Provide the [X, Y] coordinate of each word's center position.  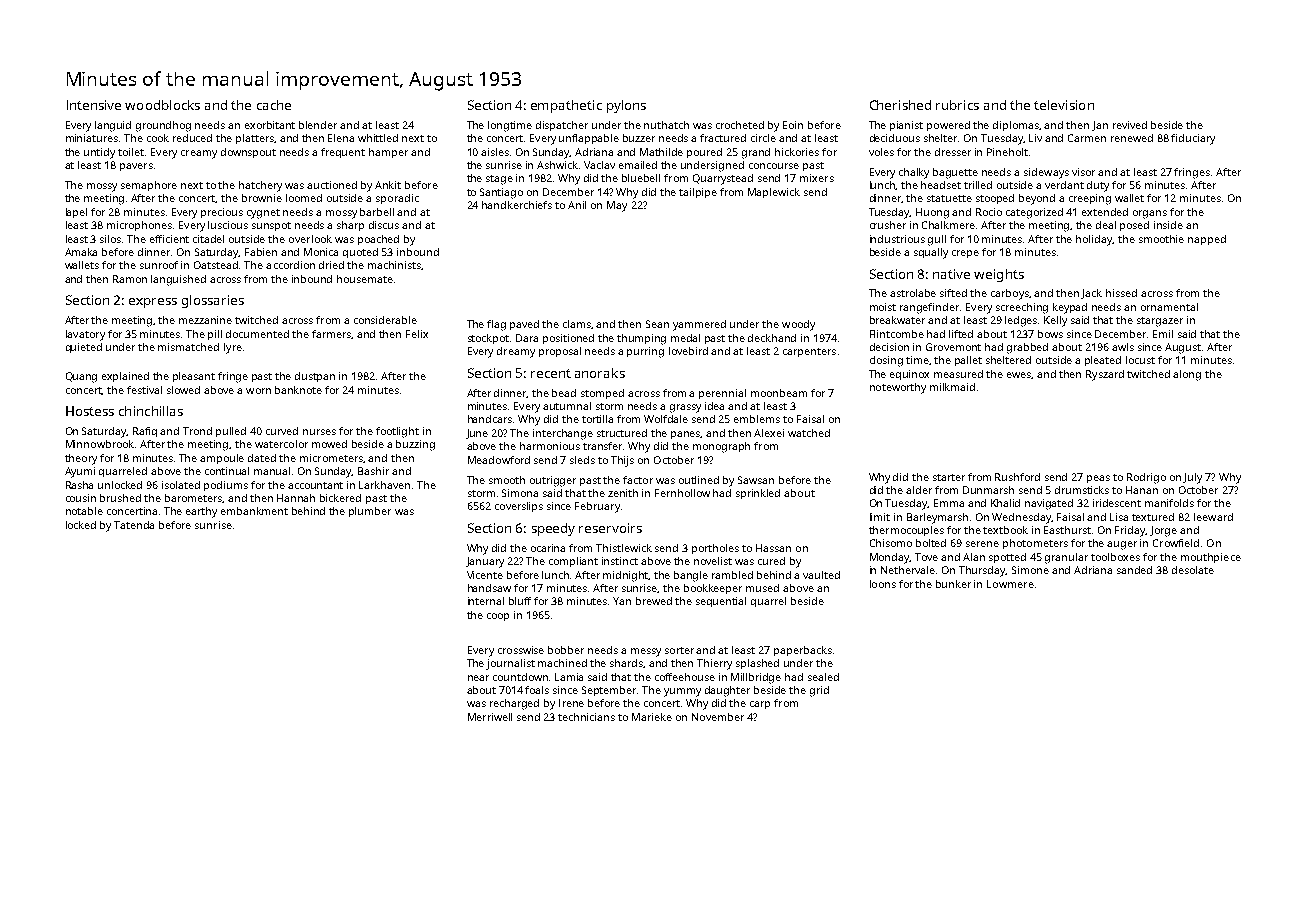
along [1187, 375]
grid [819, 691]
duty [1098, 186]
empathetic [566, 106]
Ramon [130, 279]
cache [274, 105]
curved [282, 431]
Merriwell [490, 717]
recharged [514, 704]
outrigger [553, 481]
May [617, 206]
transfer [603, 446]
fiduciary [1193, 139]
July [1192, 478]
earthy [201, 512]
